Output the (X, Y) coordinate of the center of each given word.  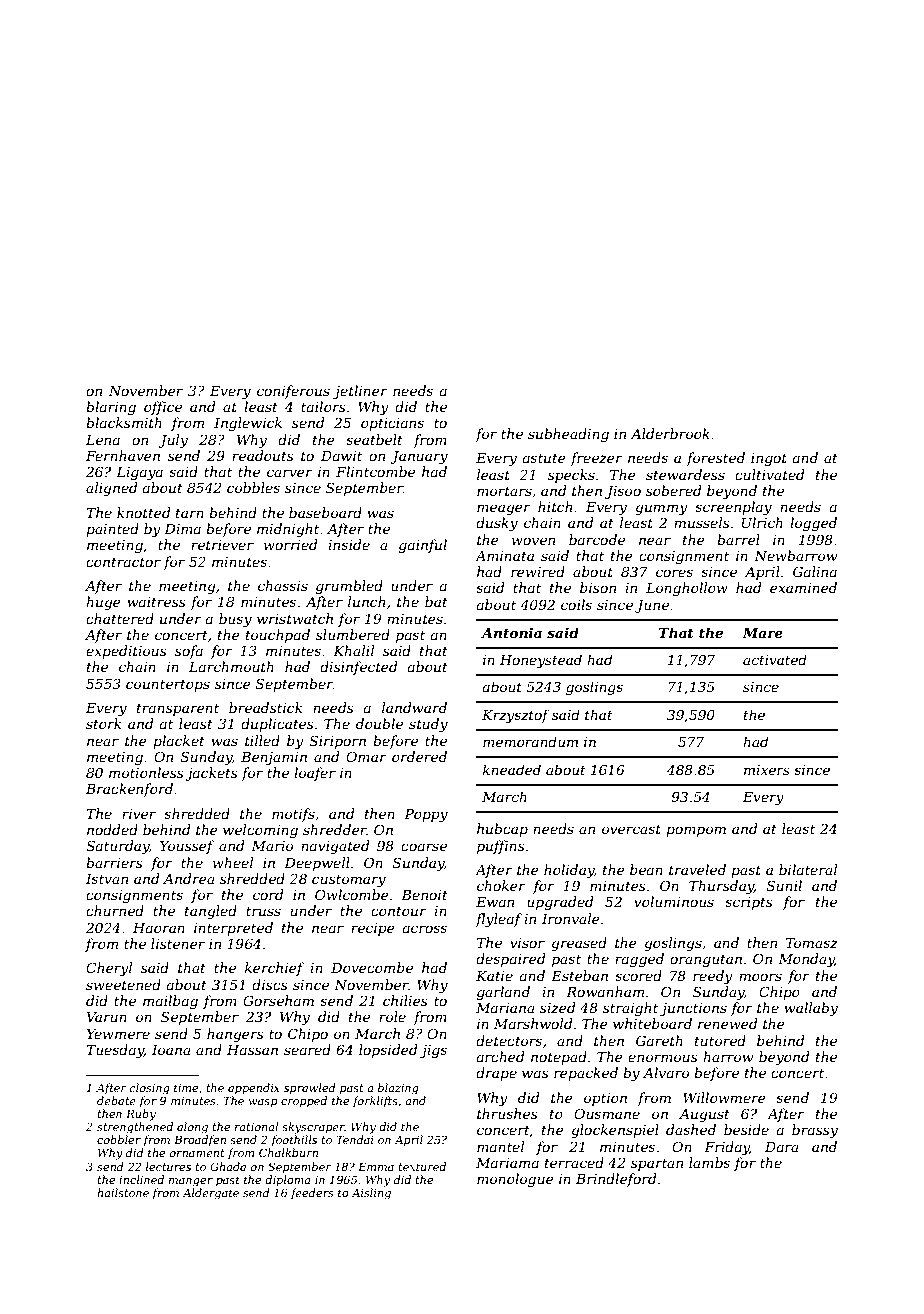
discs (270, 984)
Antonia (511, 632)
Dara (782, 1147)
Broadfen (200, 1141)
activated (775, 659)
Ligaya (139, 473)
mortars (504, 491)
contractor (123, 562)
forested (715, 459)
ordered (419, 756)
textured (422, 1166)
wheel (233, 862)
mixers (767, 770)
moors (760, 977)
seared (307, 1049)
